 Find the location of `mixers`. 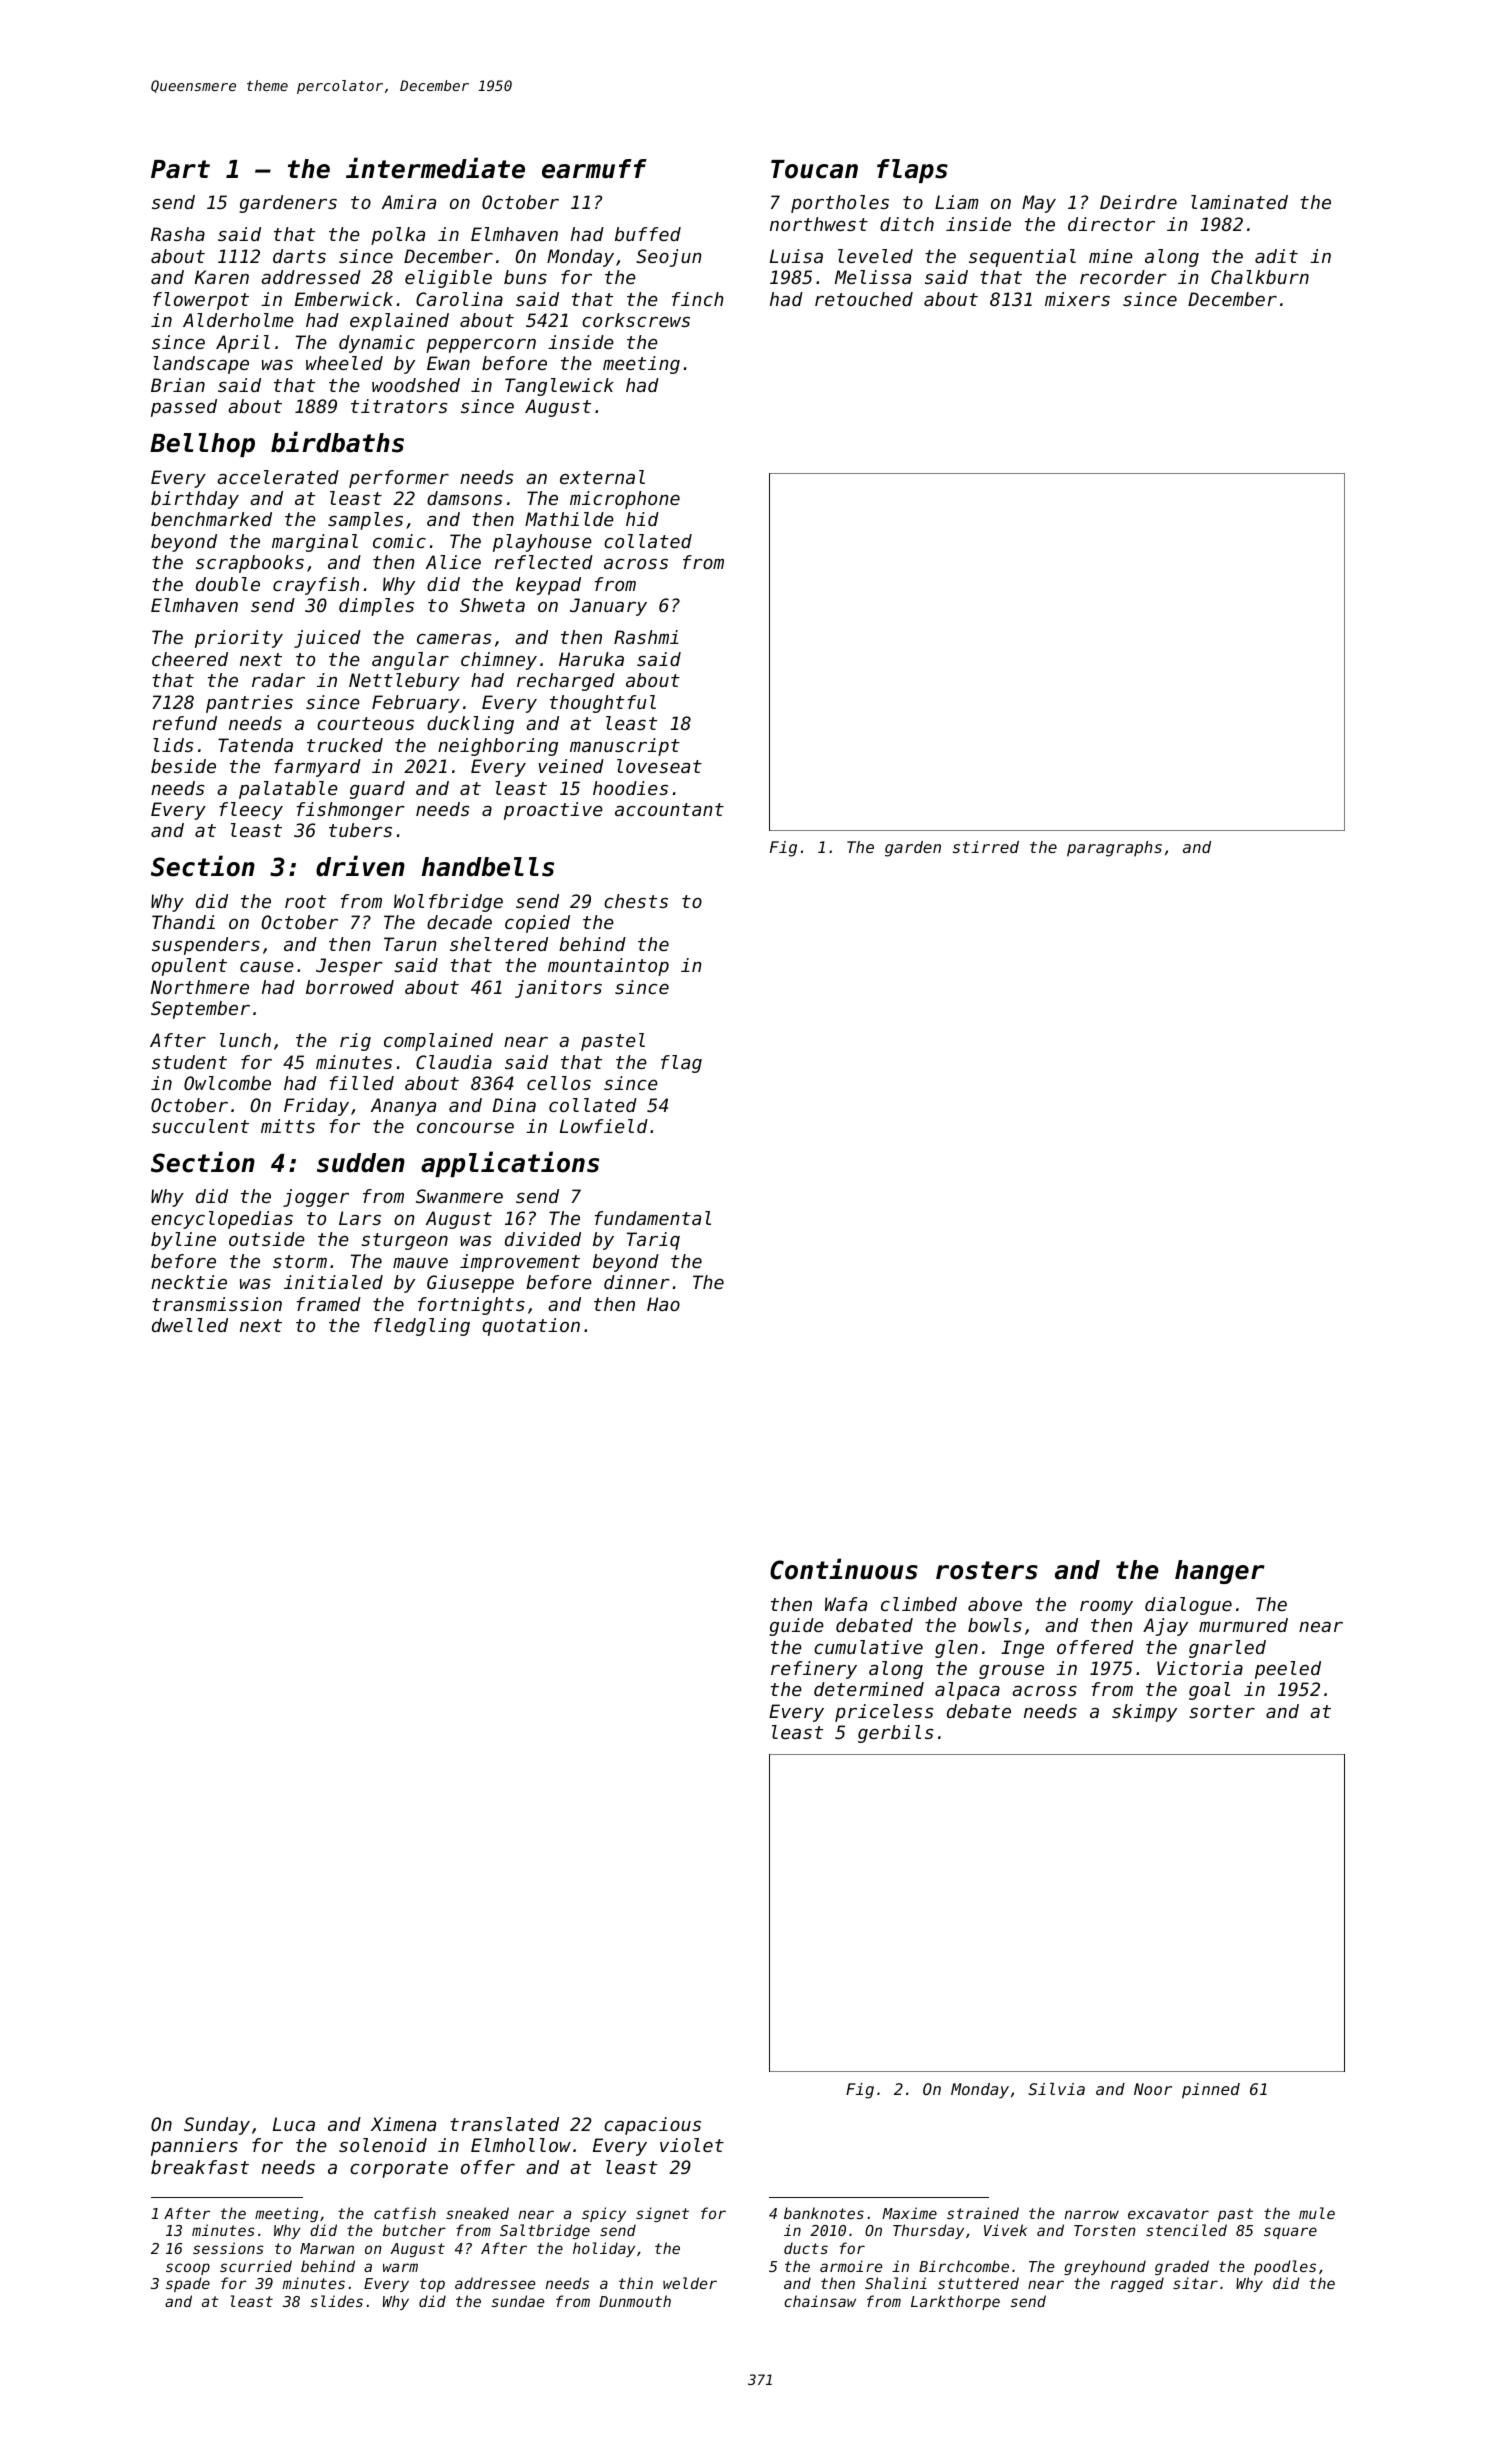

mixers is located at coordinates (1077, 299).
